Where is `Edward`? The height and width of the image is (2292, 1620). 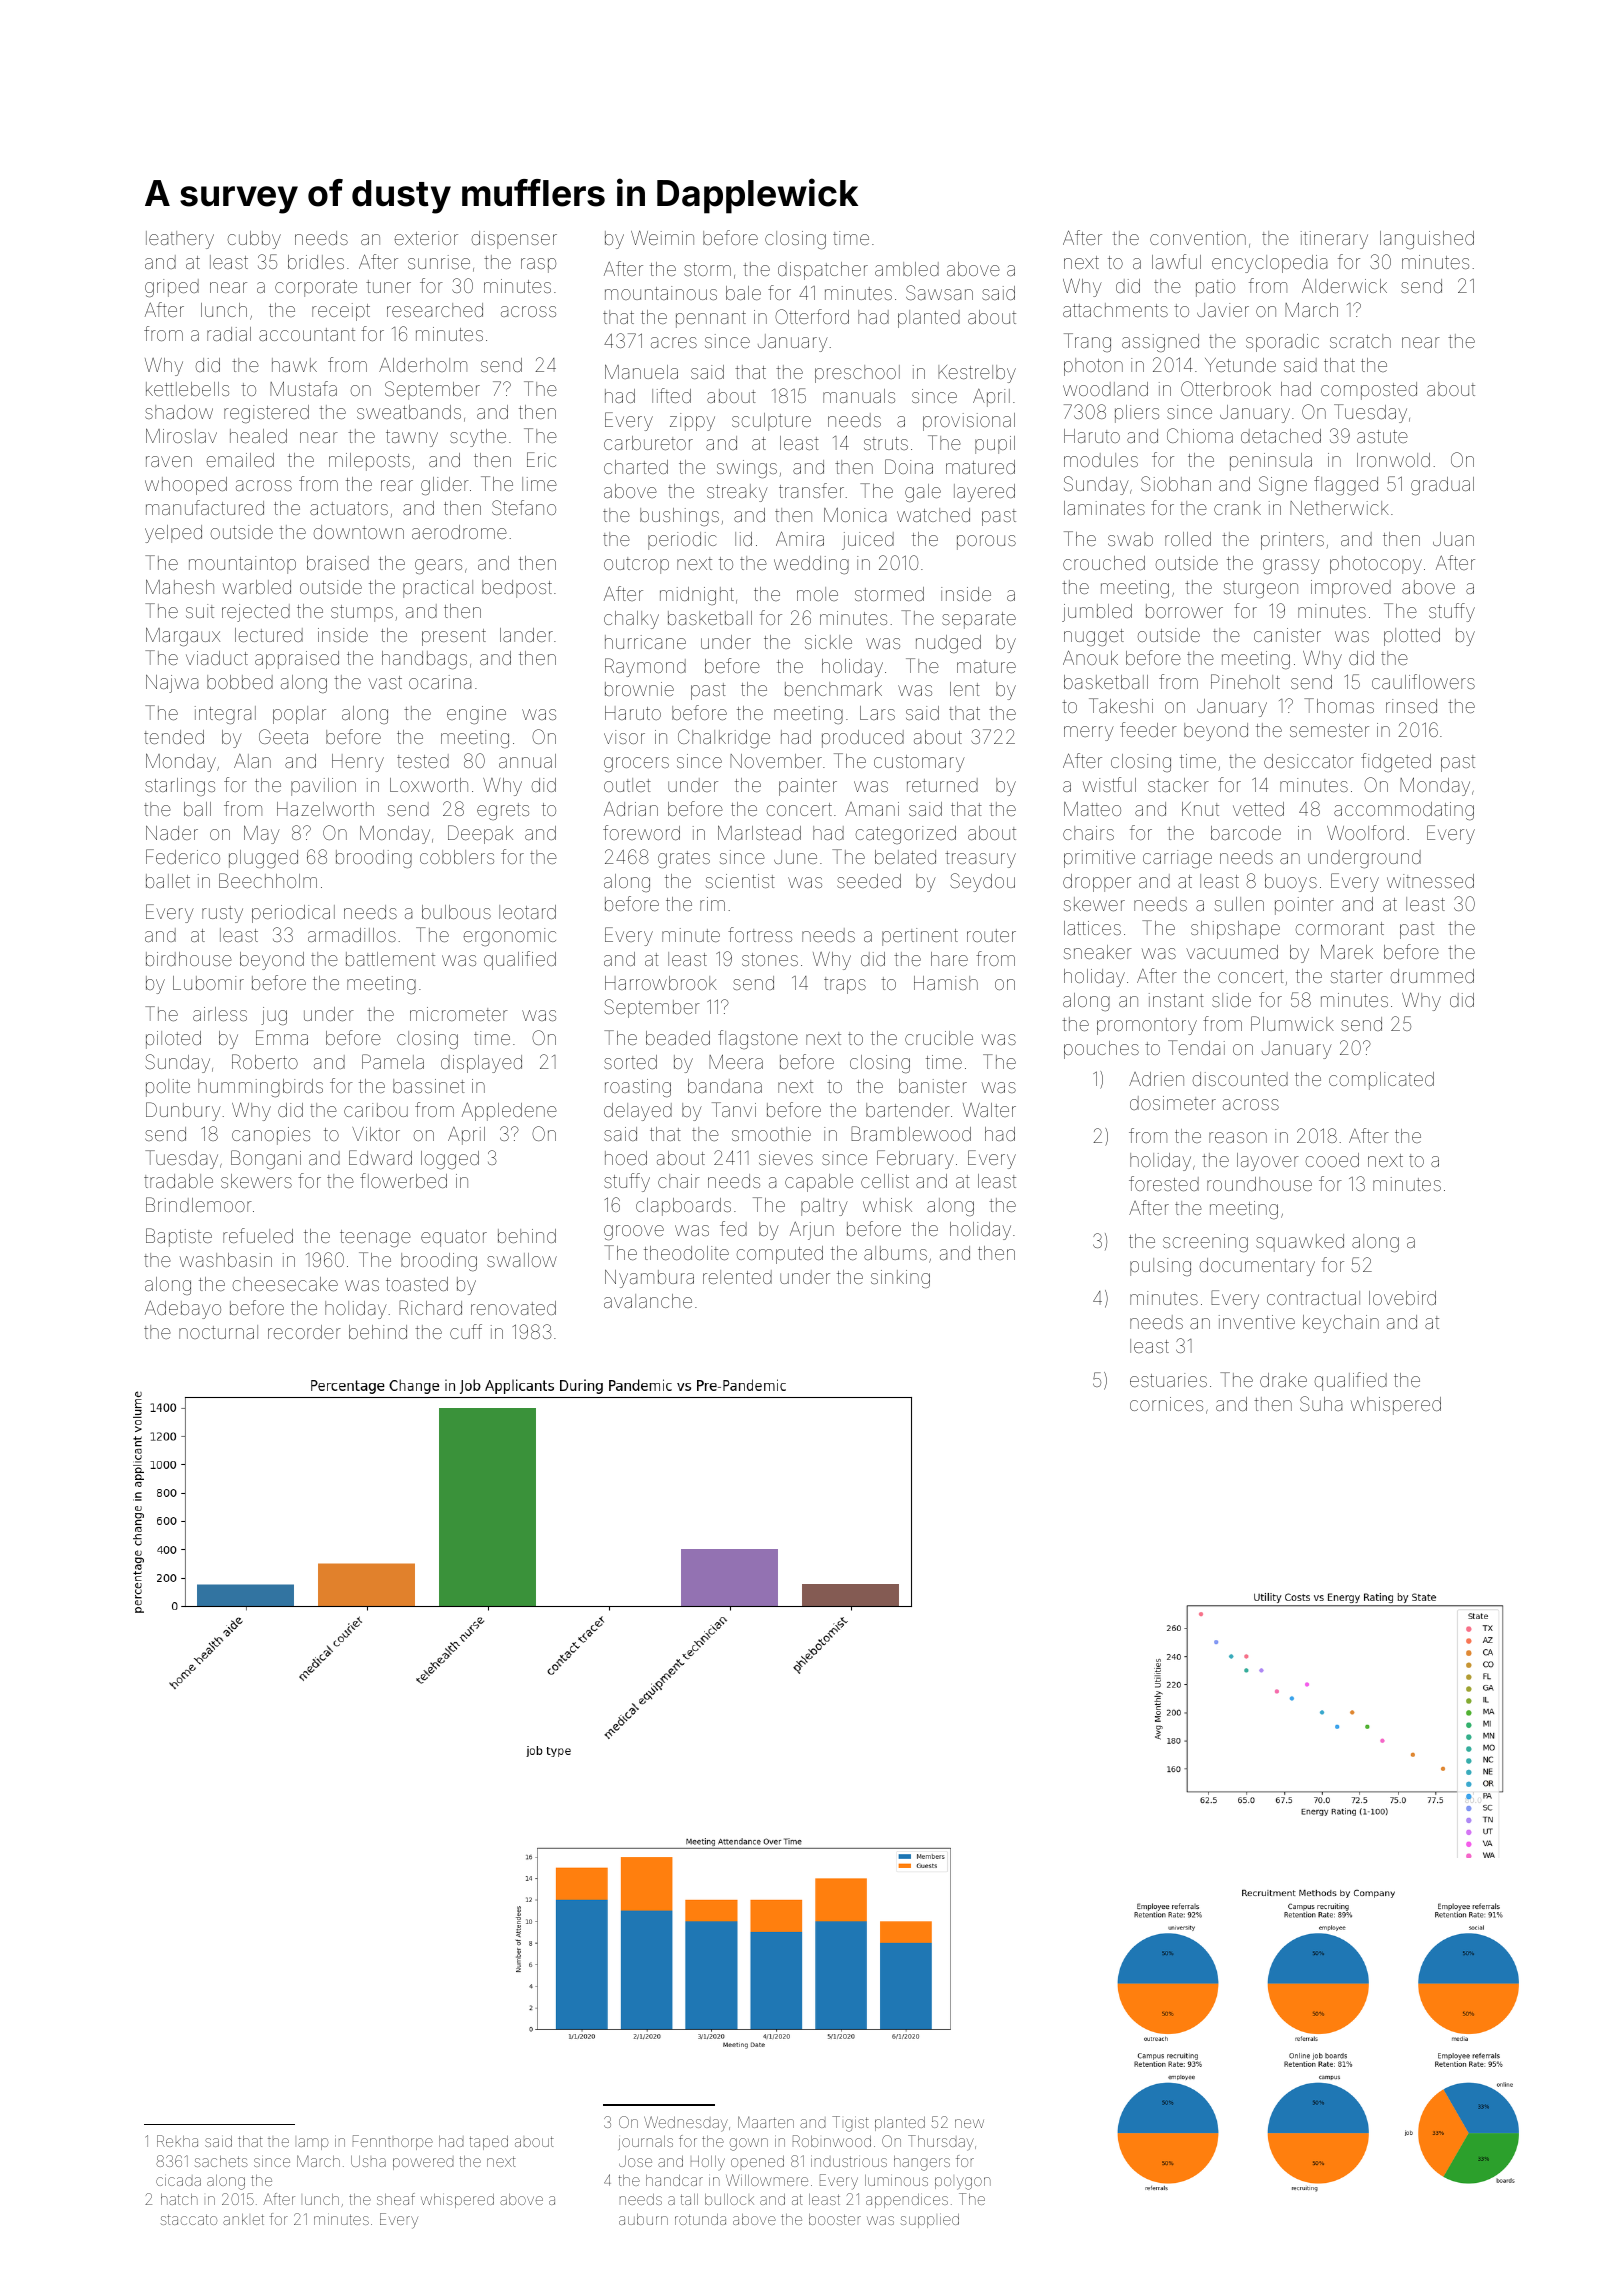
Edward is located at coordinates (380, 1157).
